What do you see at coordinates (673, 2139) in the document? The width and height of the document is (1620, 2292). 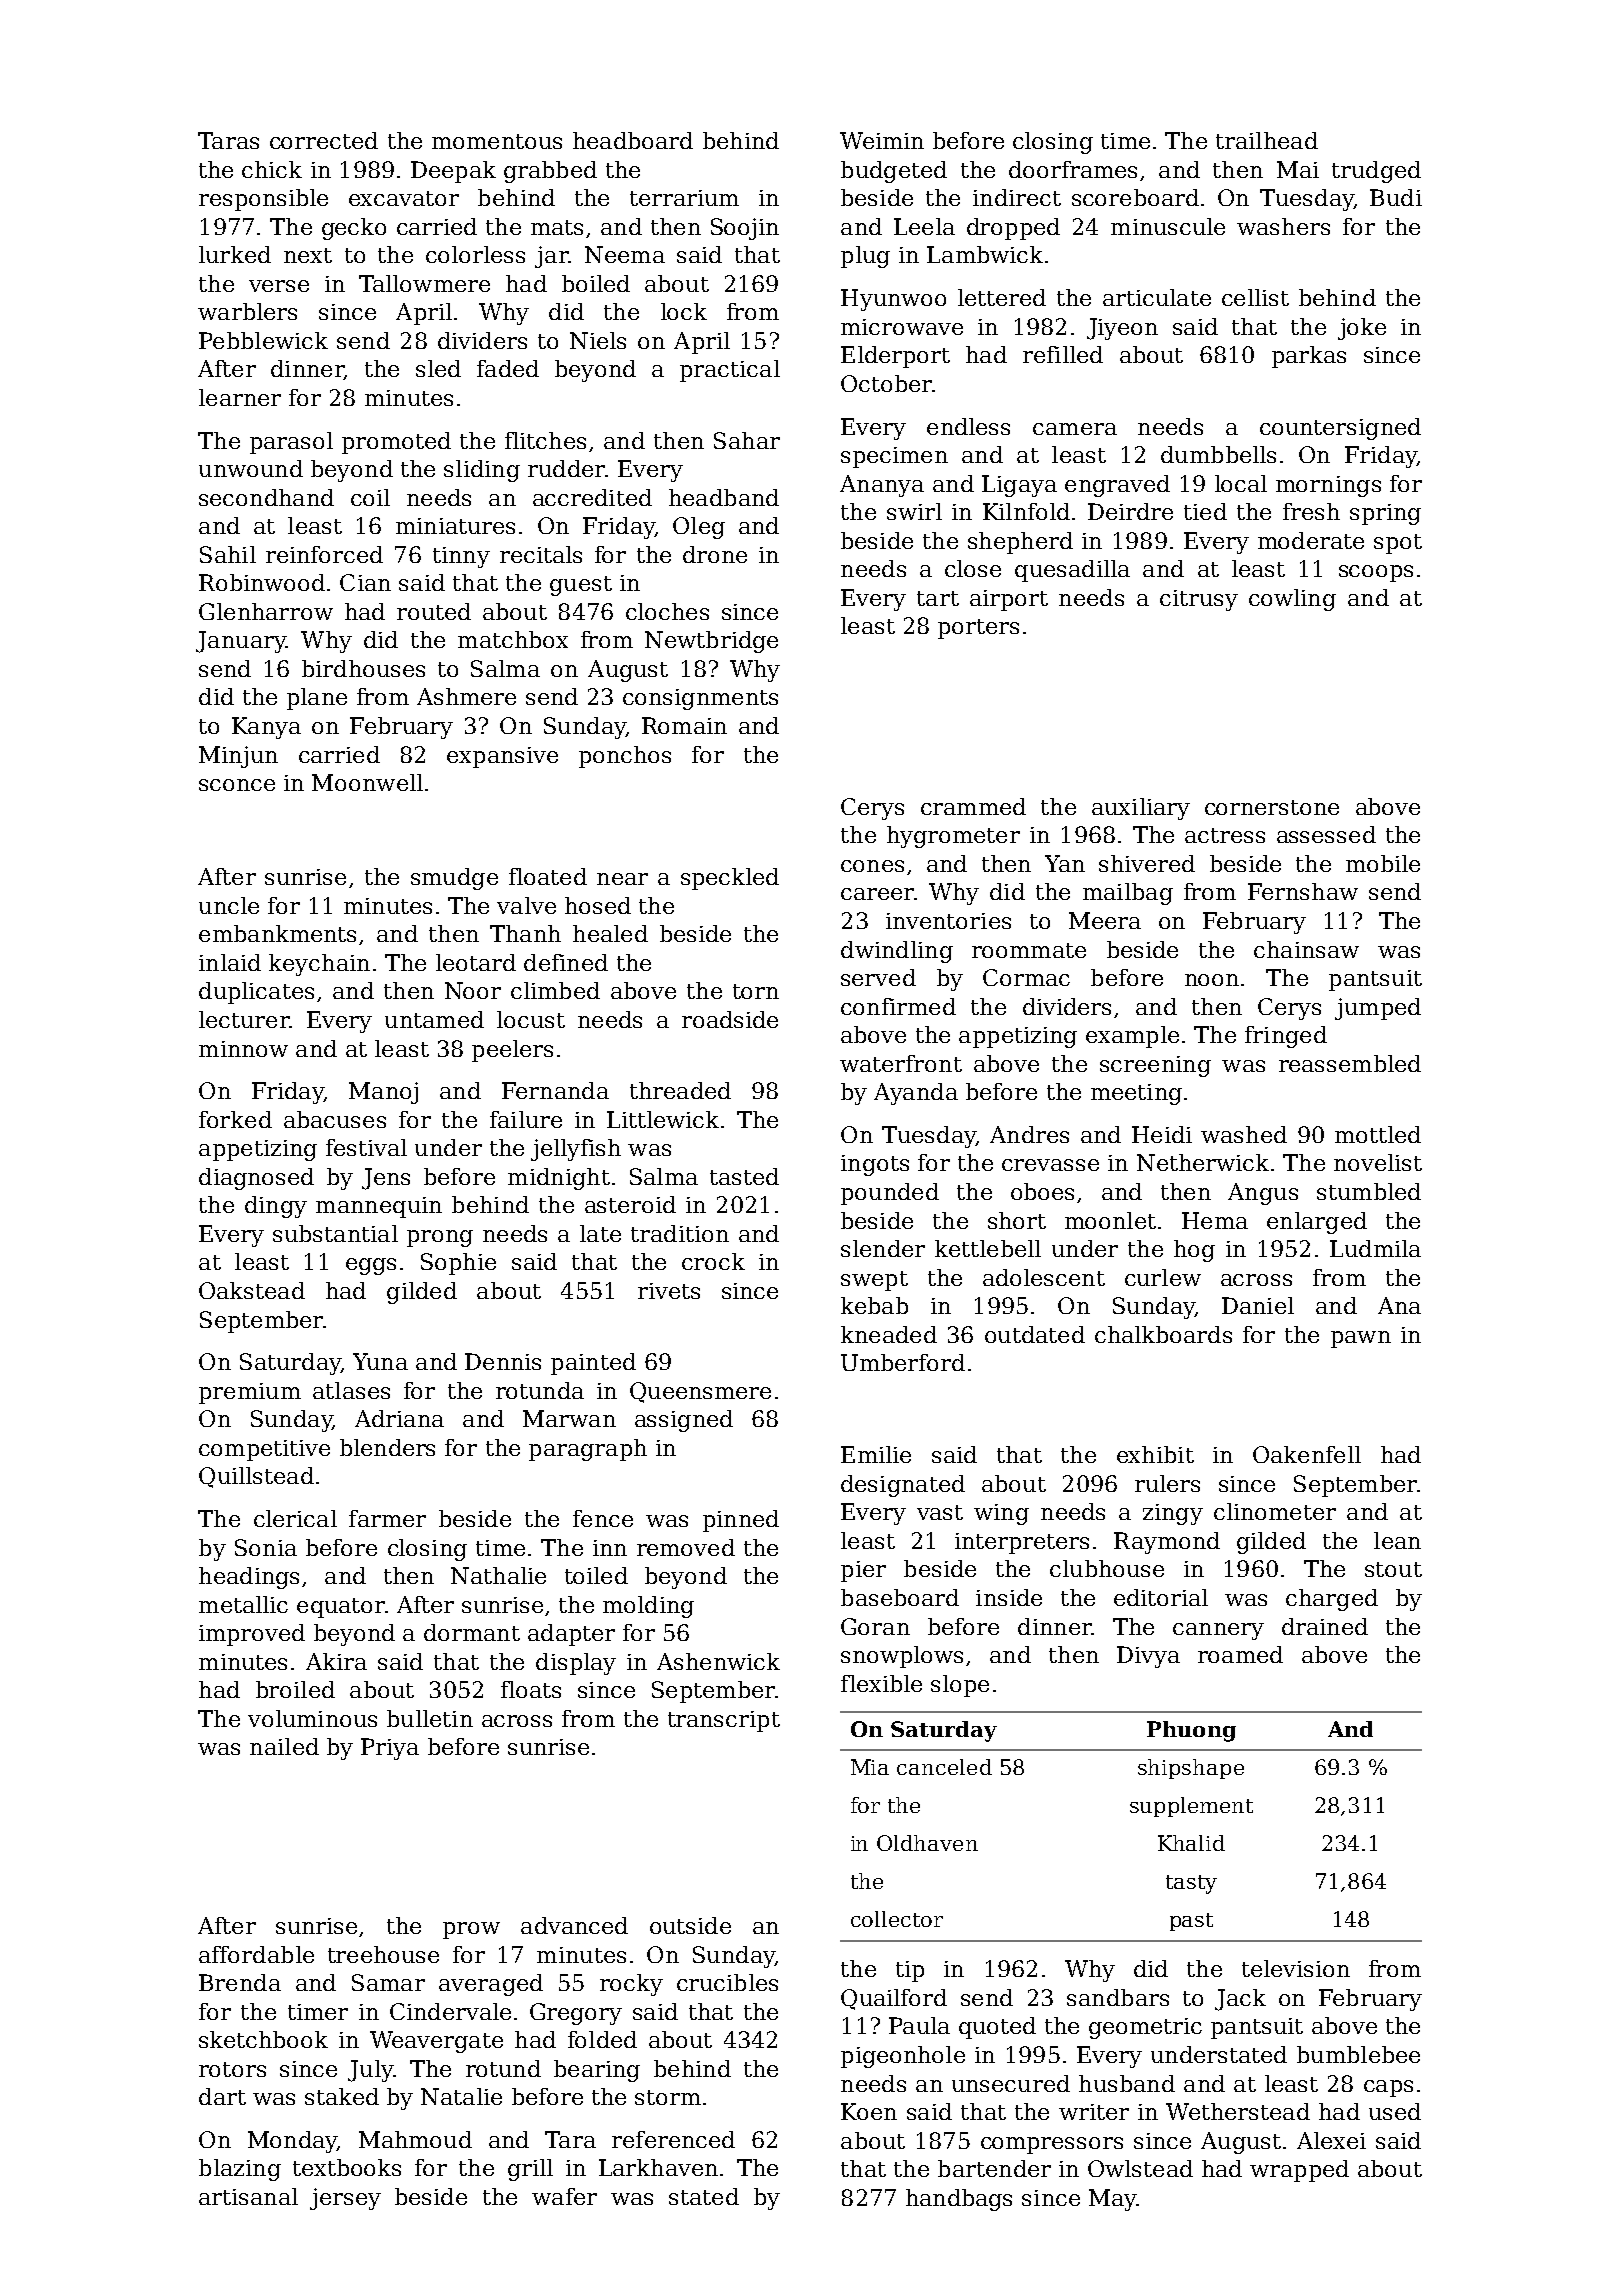 I see `referenced` at bounding box center [673, 2139].
